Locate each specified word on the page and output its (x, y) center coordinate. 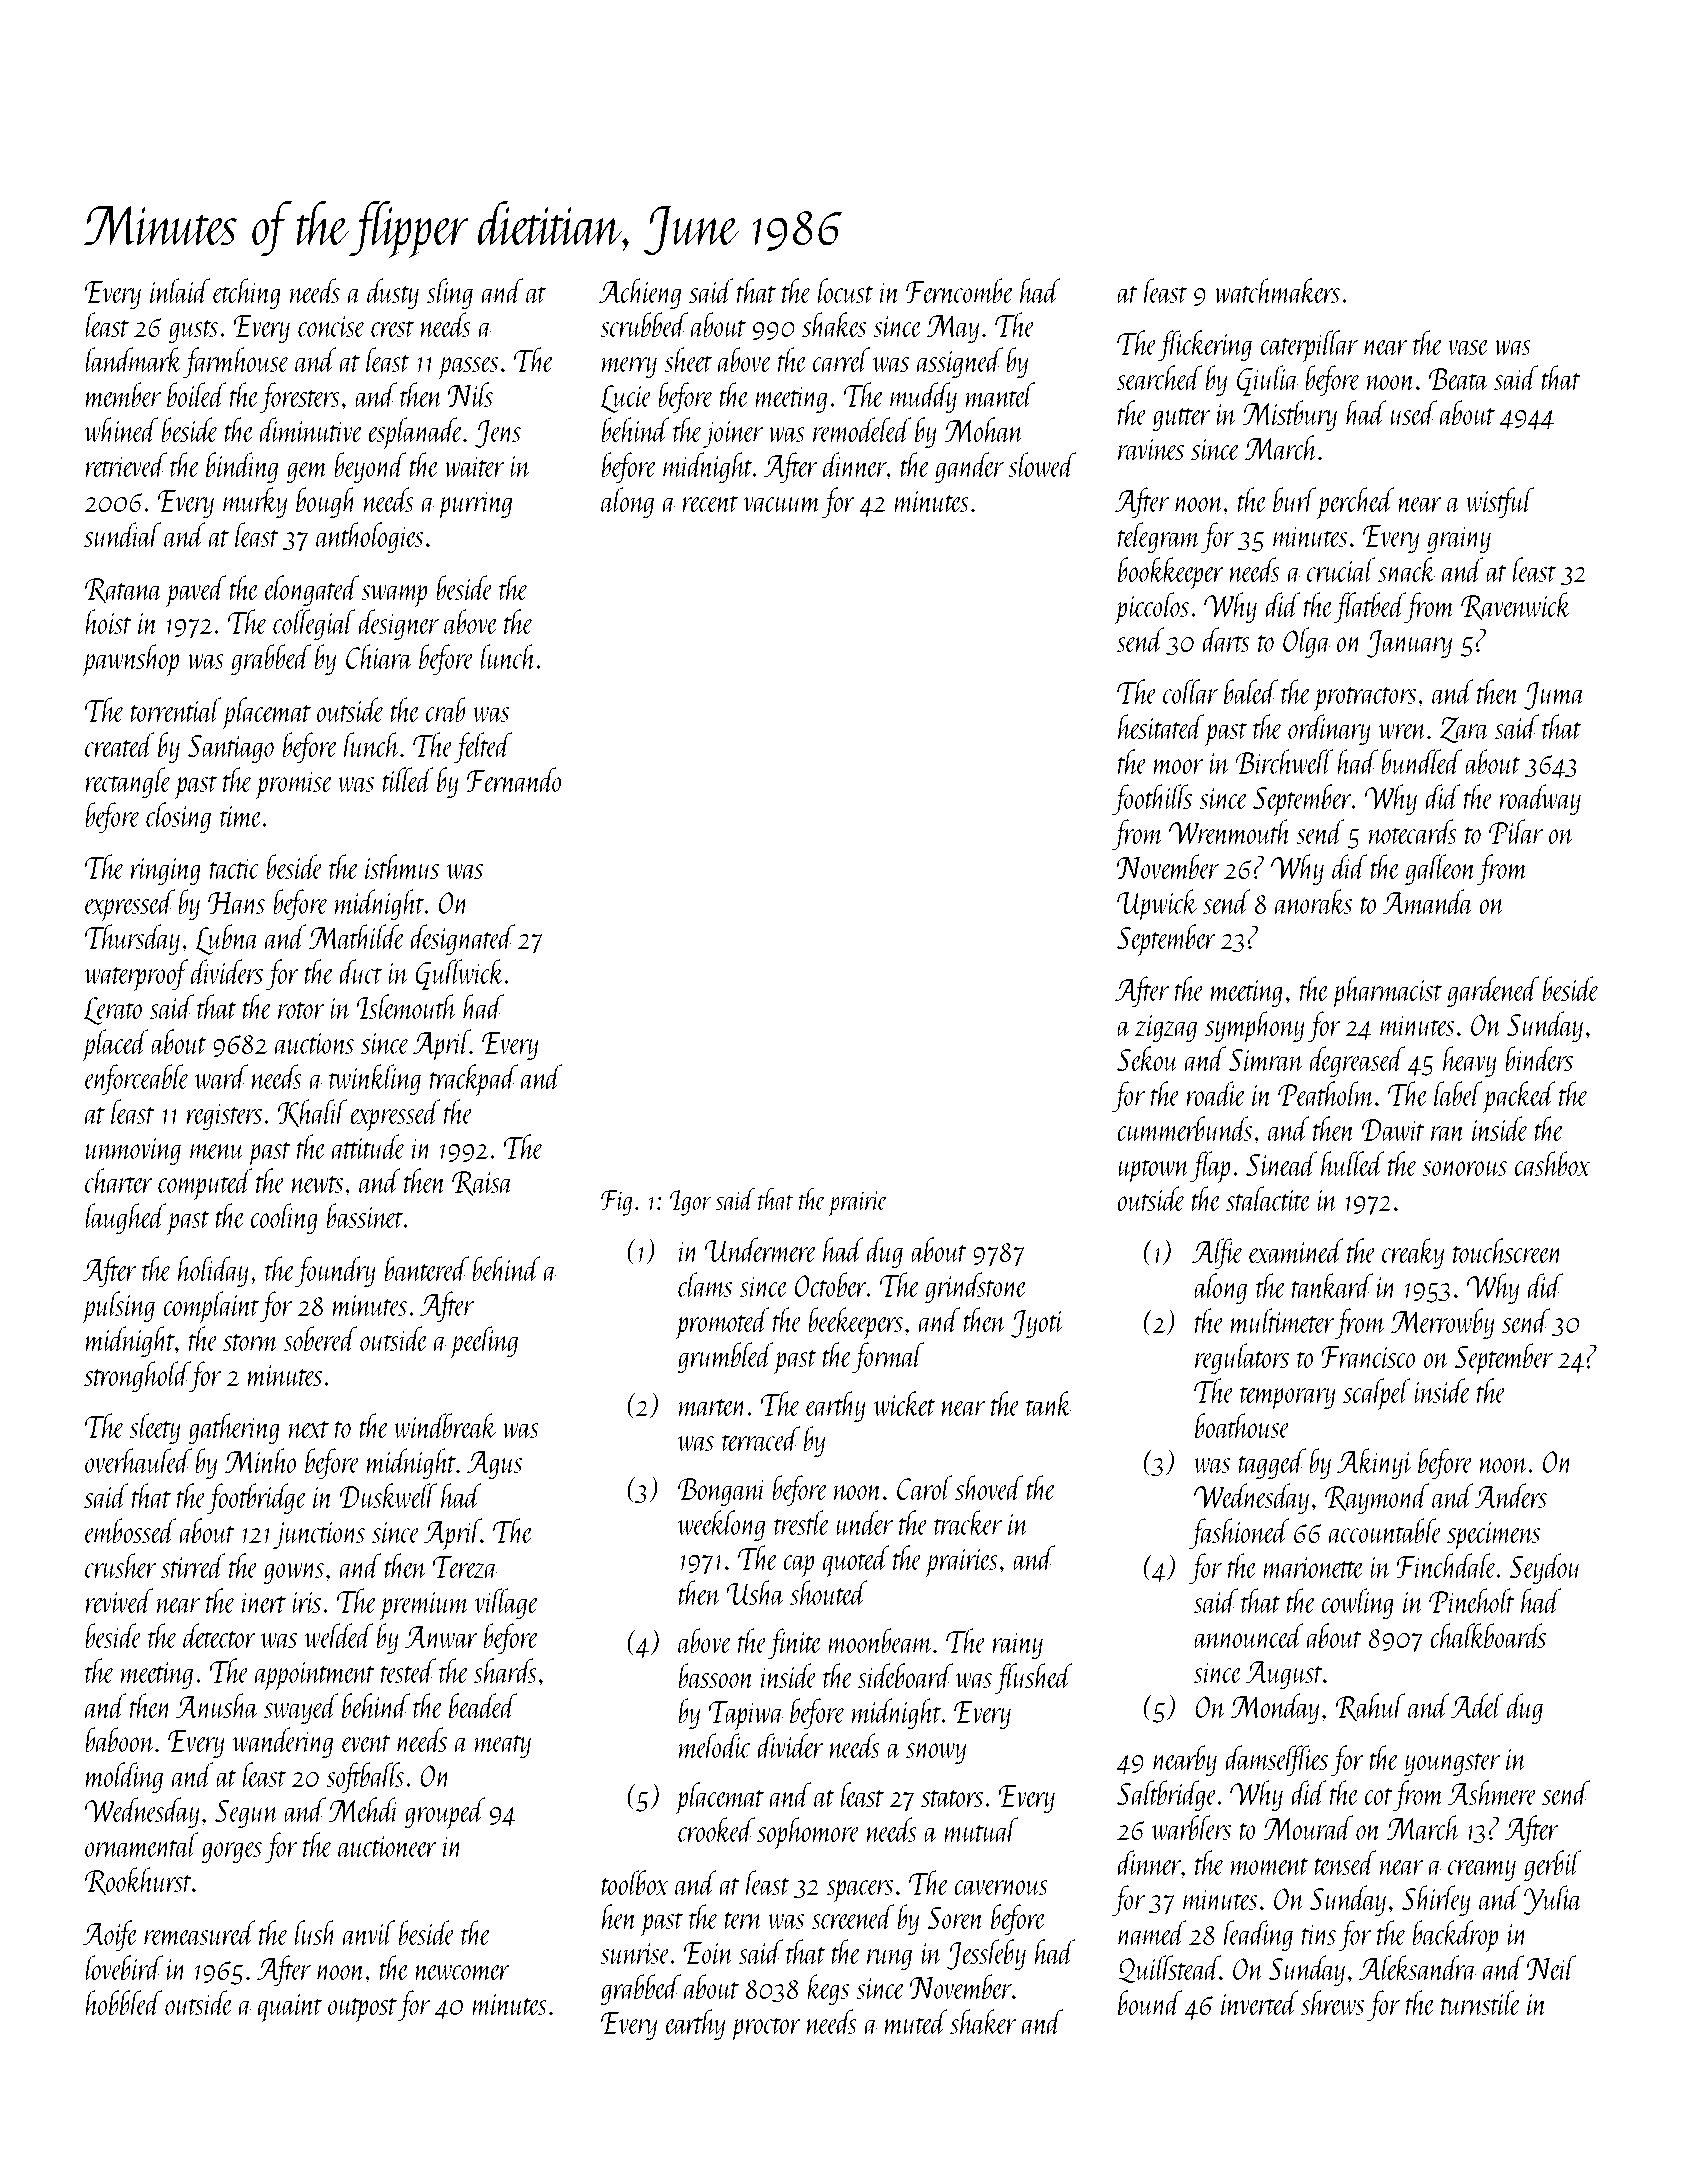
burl (1294, 499)
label (1458, 1093)
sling (450, 293)
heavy (1470, 1061)
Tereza (465, 1567)
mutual (981, 1829)
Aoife (110, 1935)
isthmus (402, 866)
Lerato (113, 1011)
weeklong (721, 1525)
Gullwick (460, 974)
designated (462, 939)
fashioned (1239, 1533)
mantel (1000, 394)
